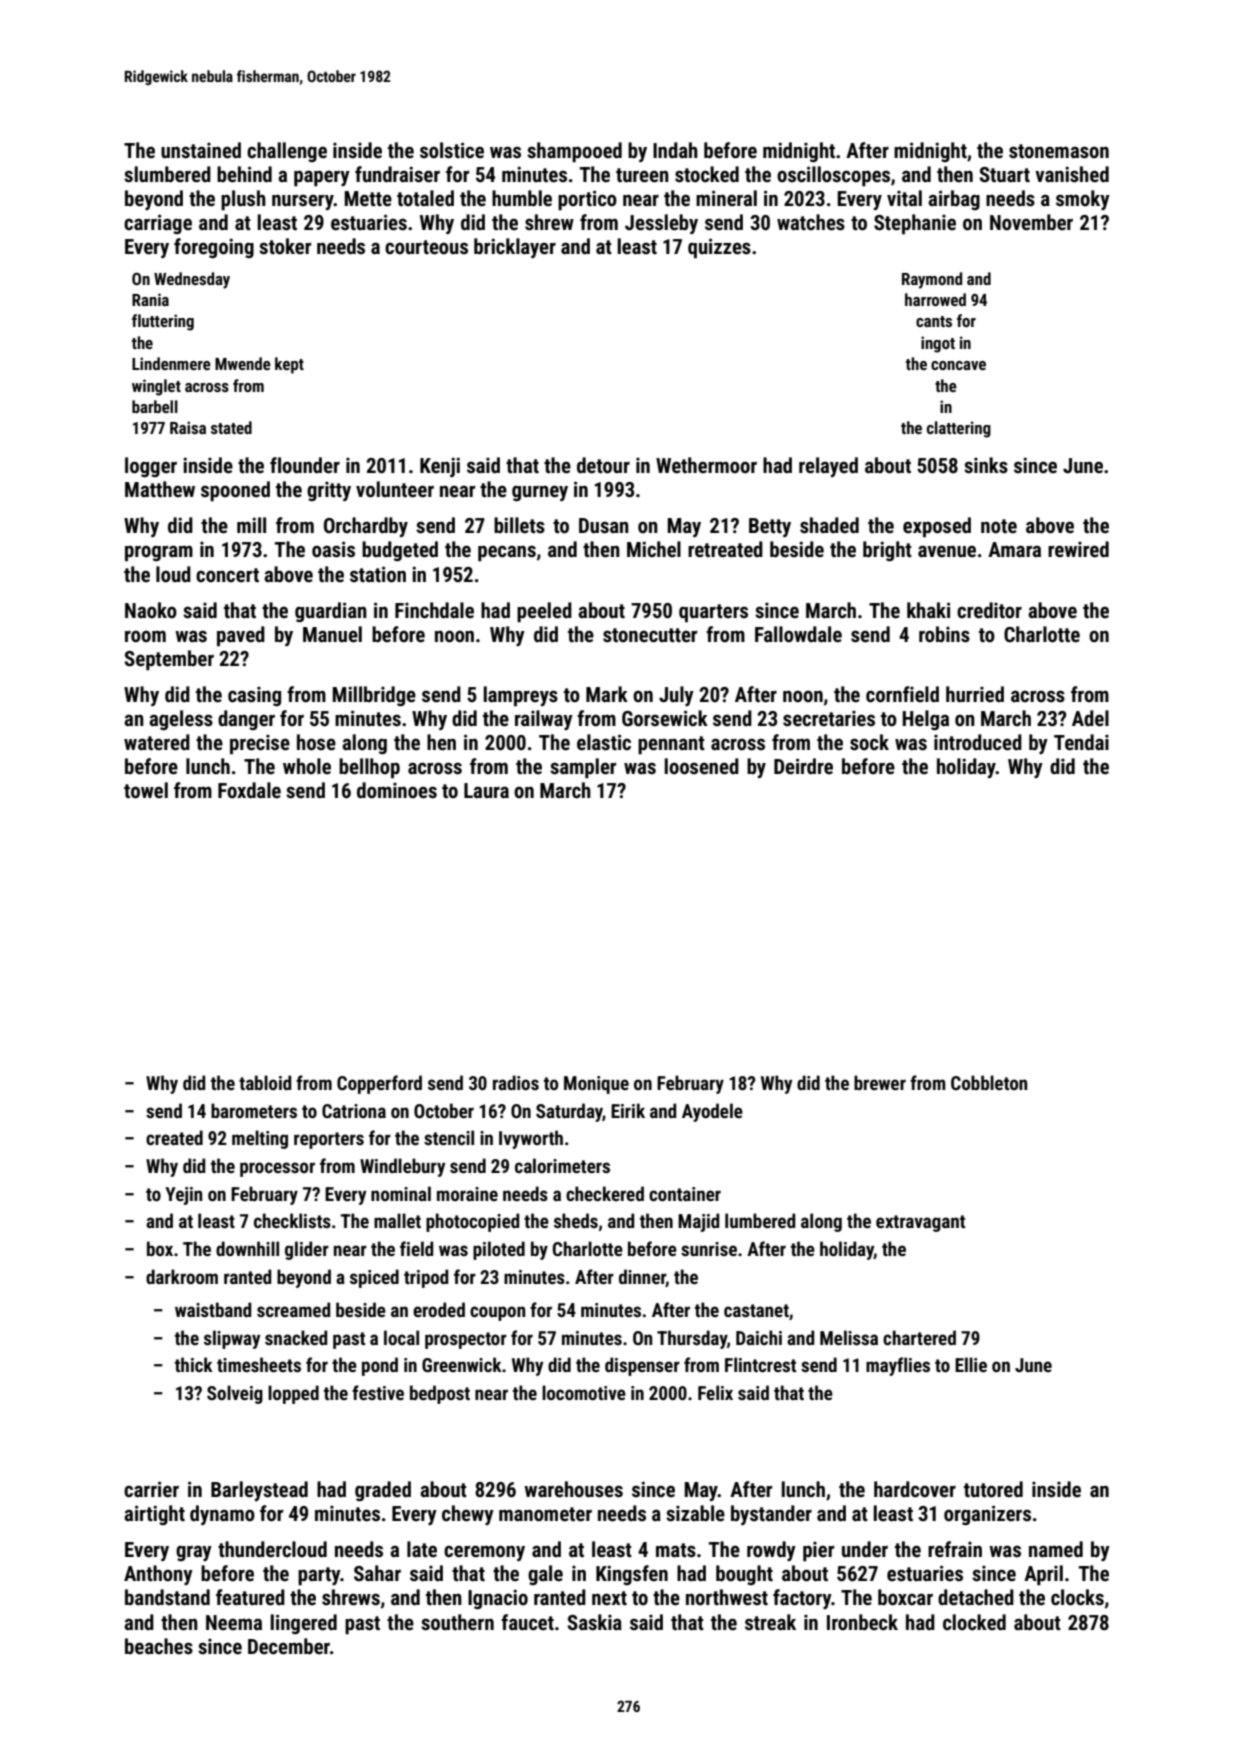 This screenshot has width=1234, height=1746. I want to click on Thursday, so click(692, 1339).
